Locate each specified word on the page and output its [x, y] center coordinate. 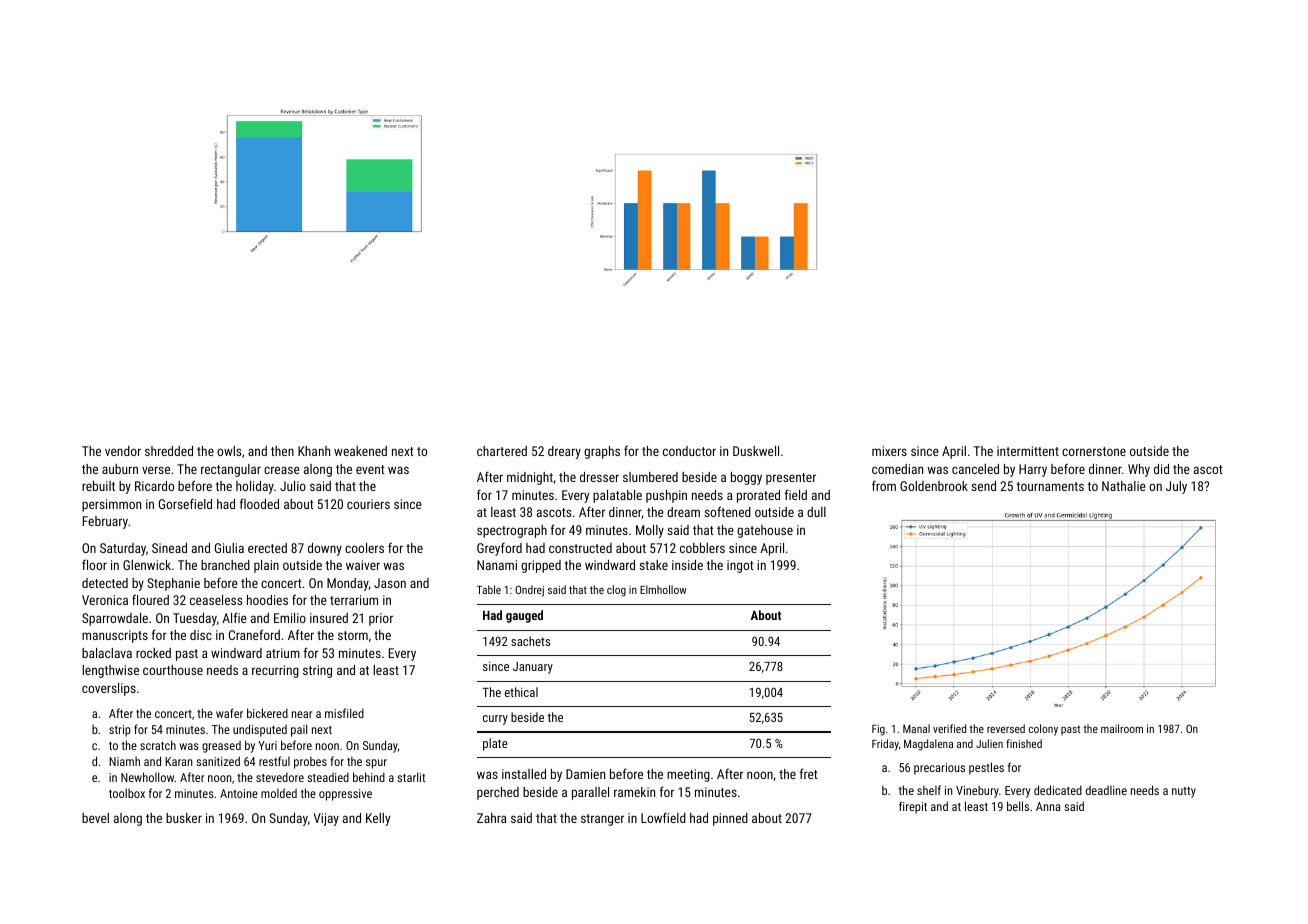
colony [1043, 730]
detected [105, 583]
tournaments [1050, 486]
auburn [120, 469]
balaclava [107, 653]
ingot [740, 566]
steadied [328, 777]
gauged [524, 616]
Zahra [491, 818]
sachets [530, 641]
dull [816, 512]
